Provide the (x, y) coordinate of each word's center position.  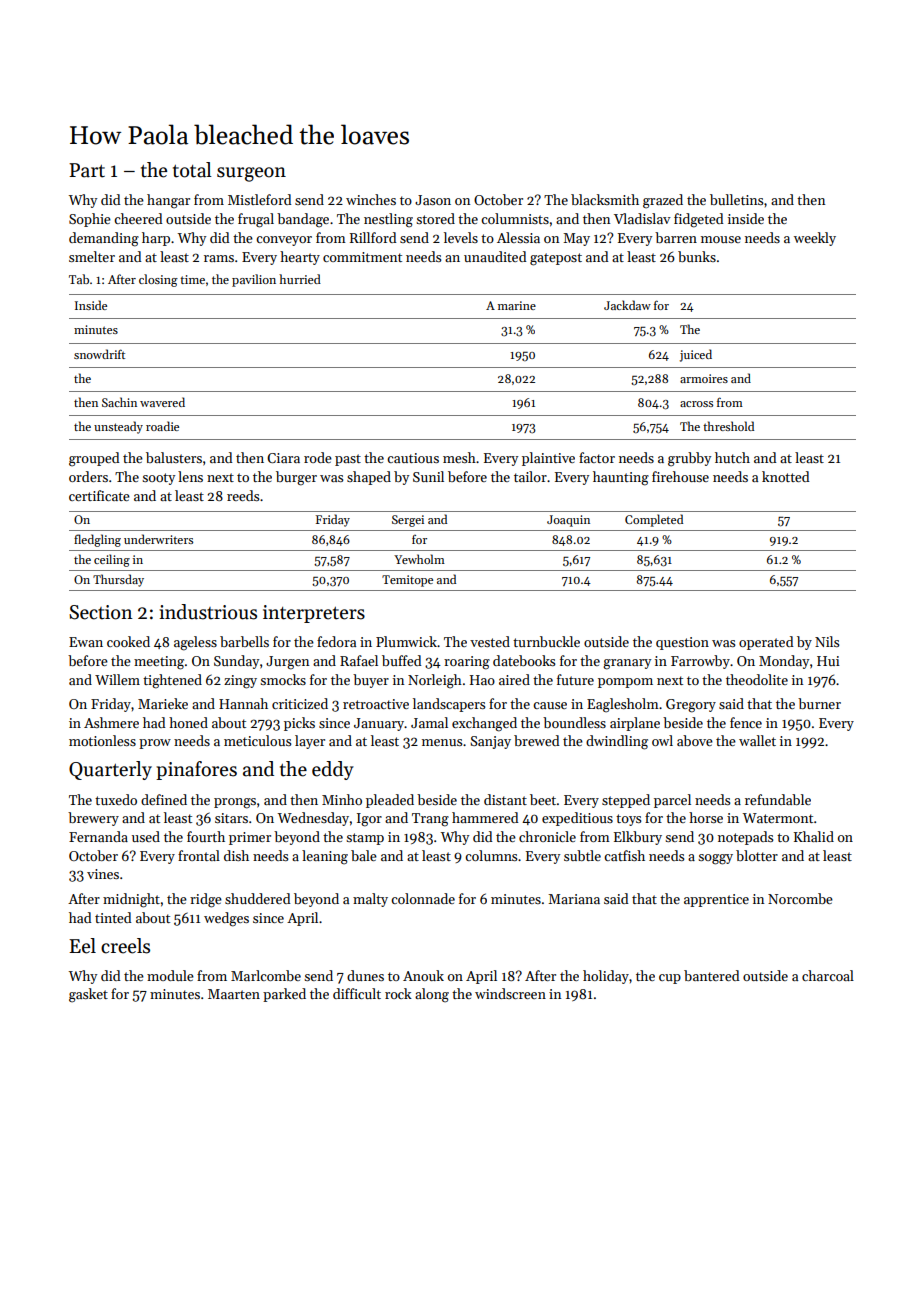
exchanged (484, 724)
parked (284, 995)
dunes (365, 975)
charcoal (828, 975)
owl (662, 740)
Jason (433, 200)
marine (517, 305)
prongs (235, 803)
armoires (704, 378)
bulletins (736, 199)
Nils (827, 641)
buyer (371, 681)
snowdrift (99, 354)
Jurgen (287, 663)
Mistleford (260, 199)
